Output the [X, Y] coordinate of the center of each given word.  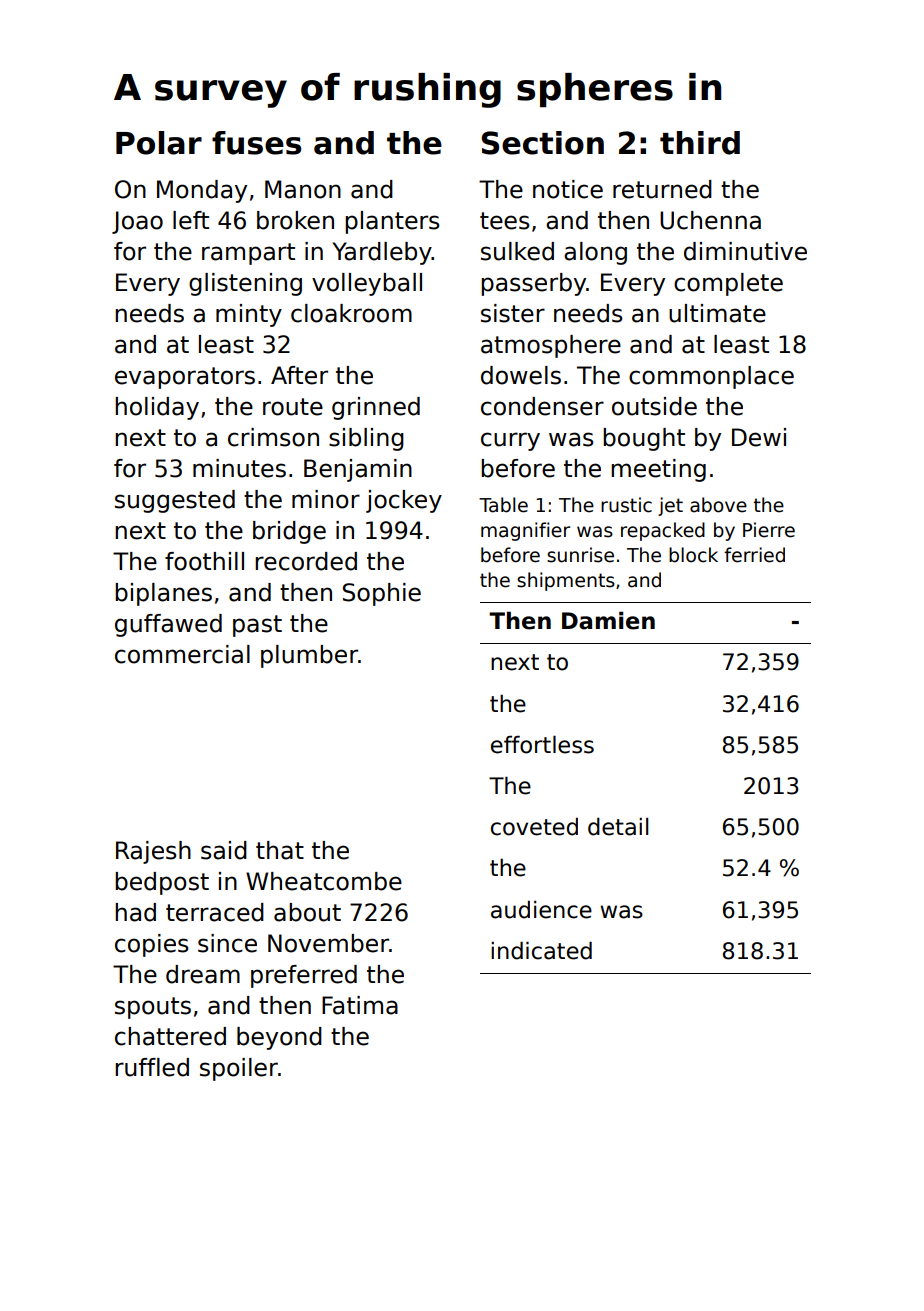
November [328, 943]
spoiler [239, 1069]
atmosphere [551, 346]
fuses [256, 143]
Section [542, 143]
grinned [376, 408]
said [224, 850]
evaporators [185, 378]
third [700, 143]
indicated [541, 951]
